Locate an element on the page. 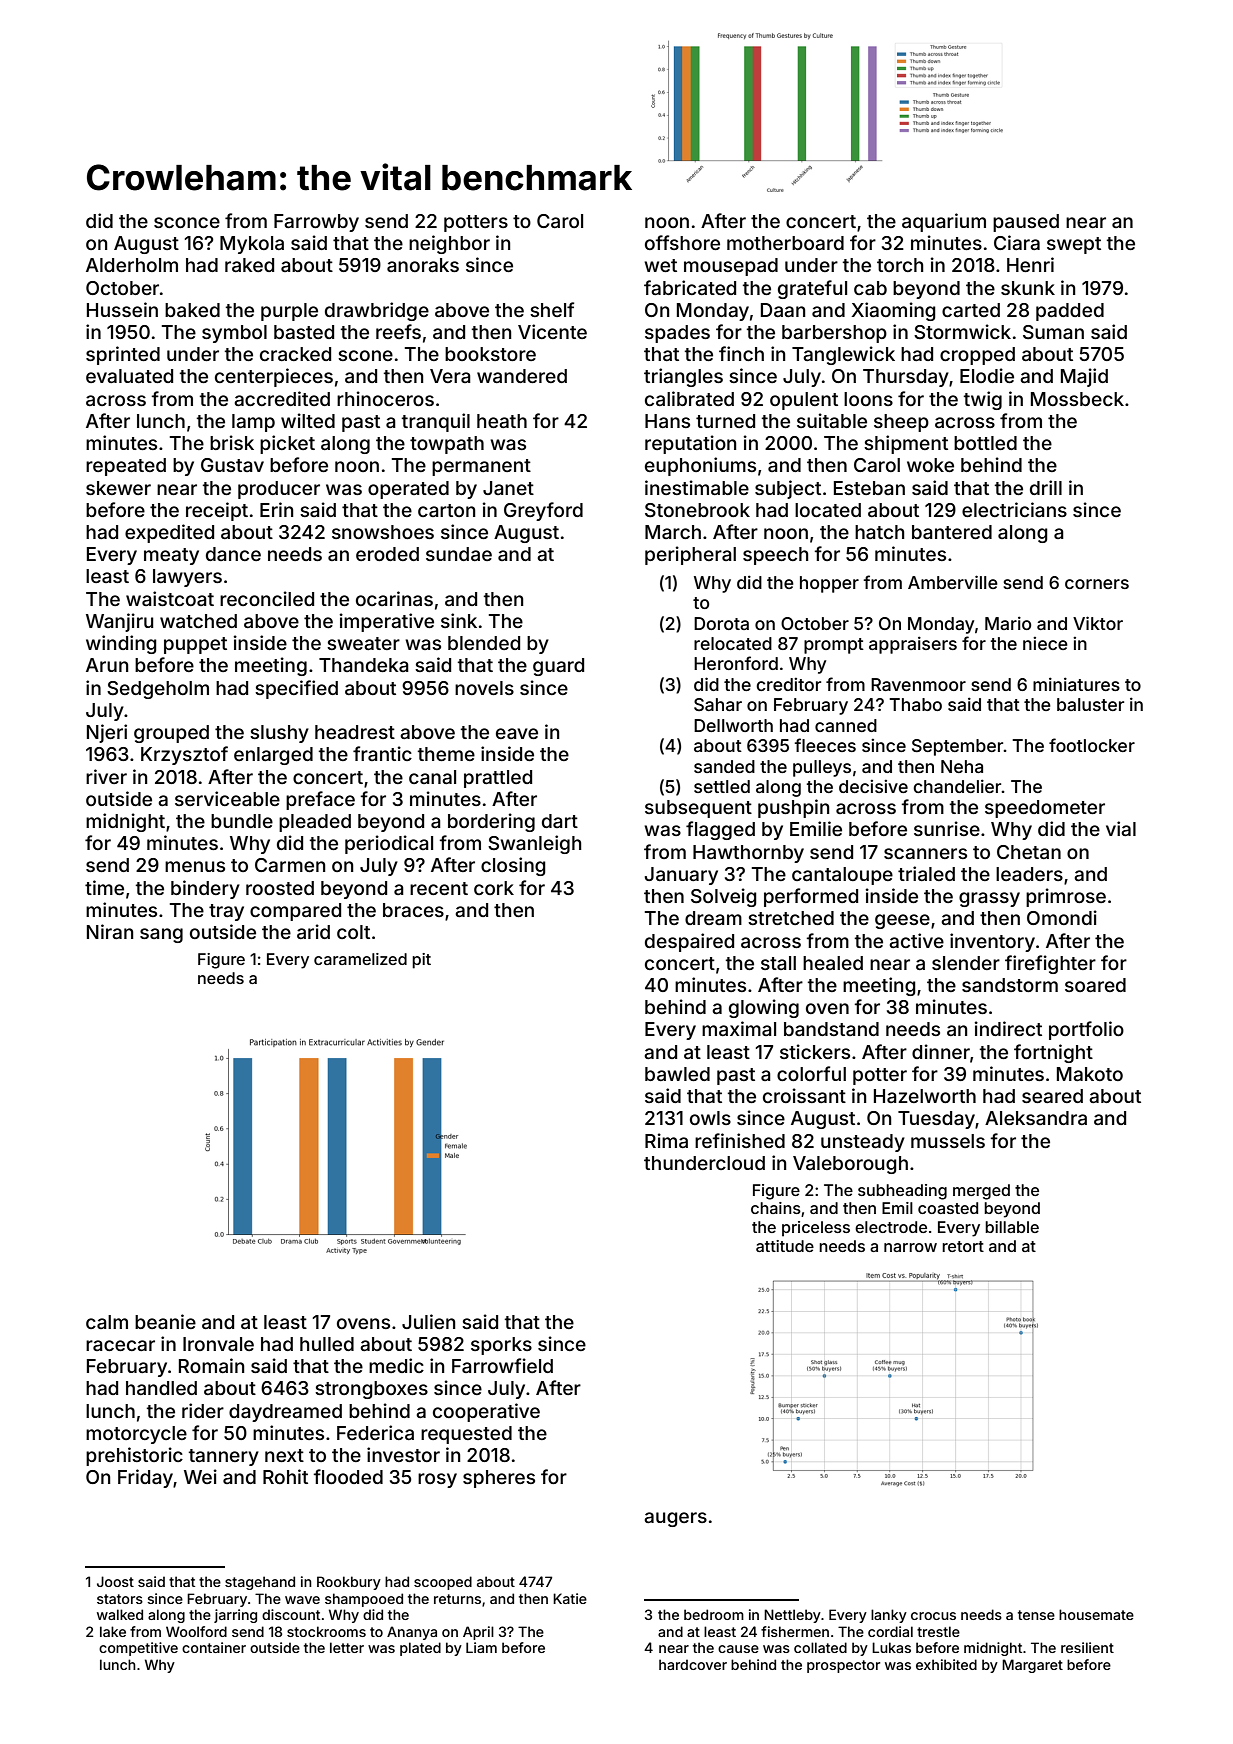 The image size is (1233, 1744). neighbor is located at coordinates (449, 244).
